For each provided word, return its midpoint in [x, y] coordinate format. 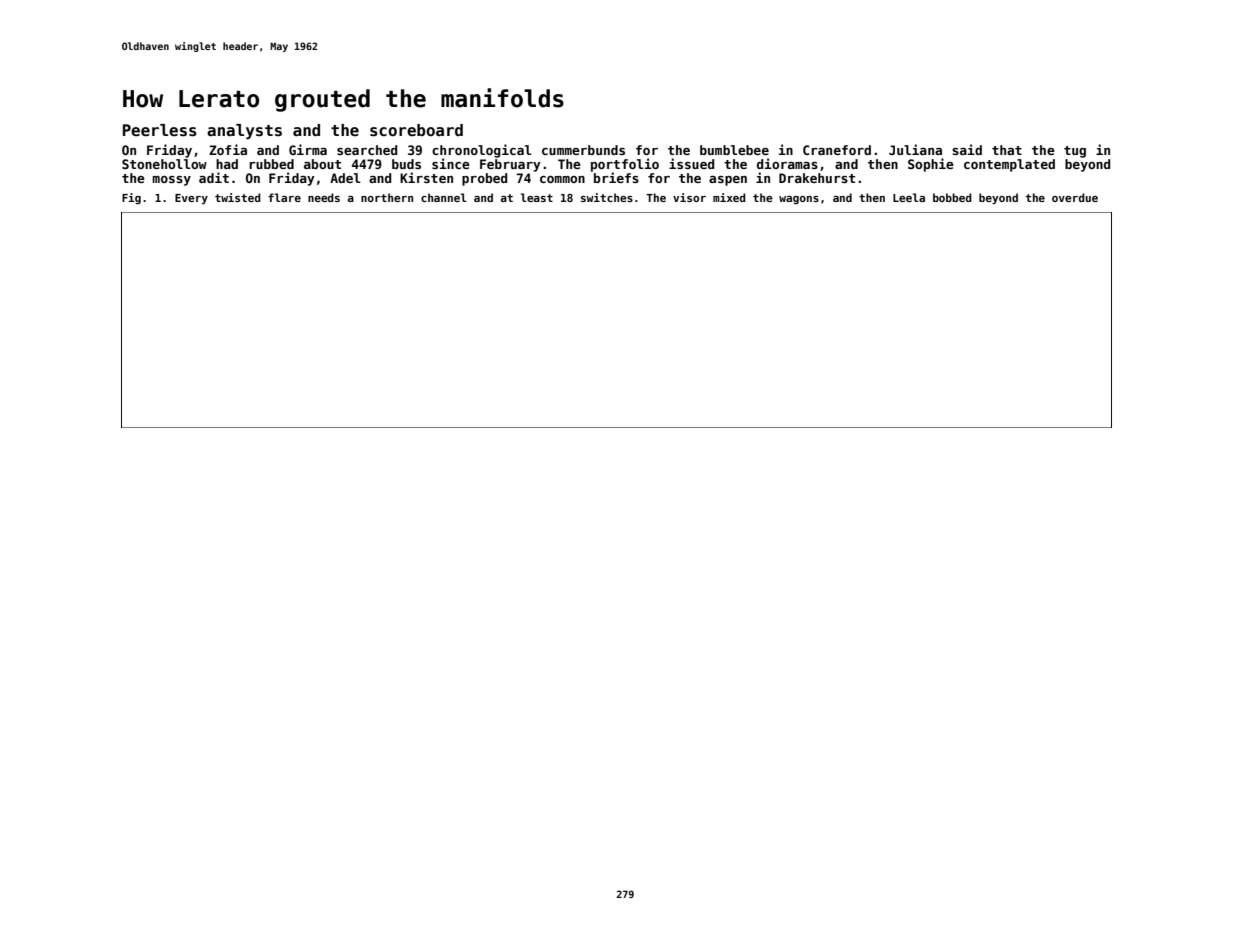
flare [284, 197]
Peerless [160, 130]
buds [406, 164]
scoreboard [416, 130]
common [562, 179]
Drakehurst [817, 178]
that [1007, 150]
